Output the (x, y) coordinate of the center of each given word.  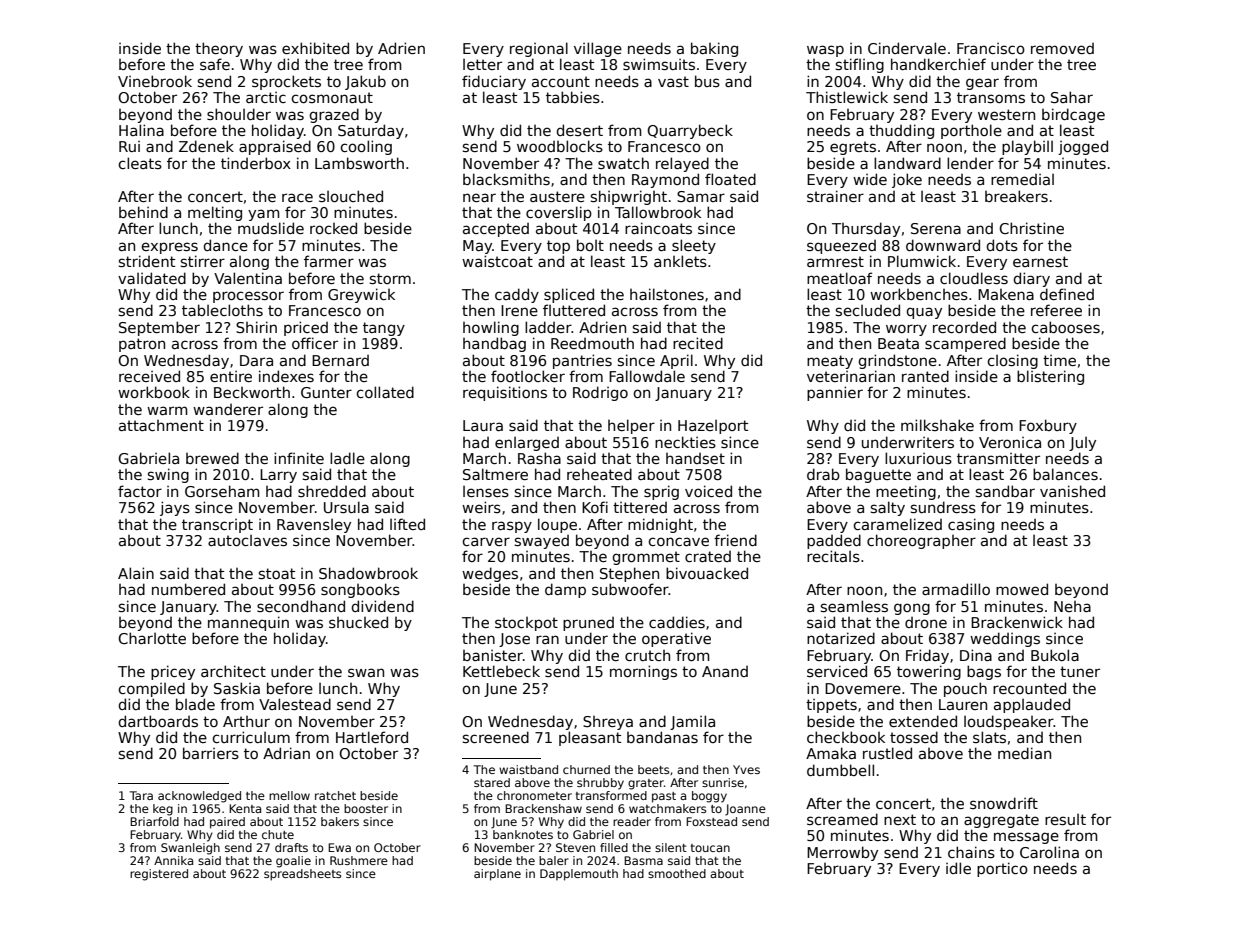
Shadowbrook (368, 573)
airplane (497, 875)
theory (219, 49)
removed (1062, 48)
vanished (1072, 491)
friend (735, 540)
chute (278, 834)
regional (539, 49)
